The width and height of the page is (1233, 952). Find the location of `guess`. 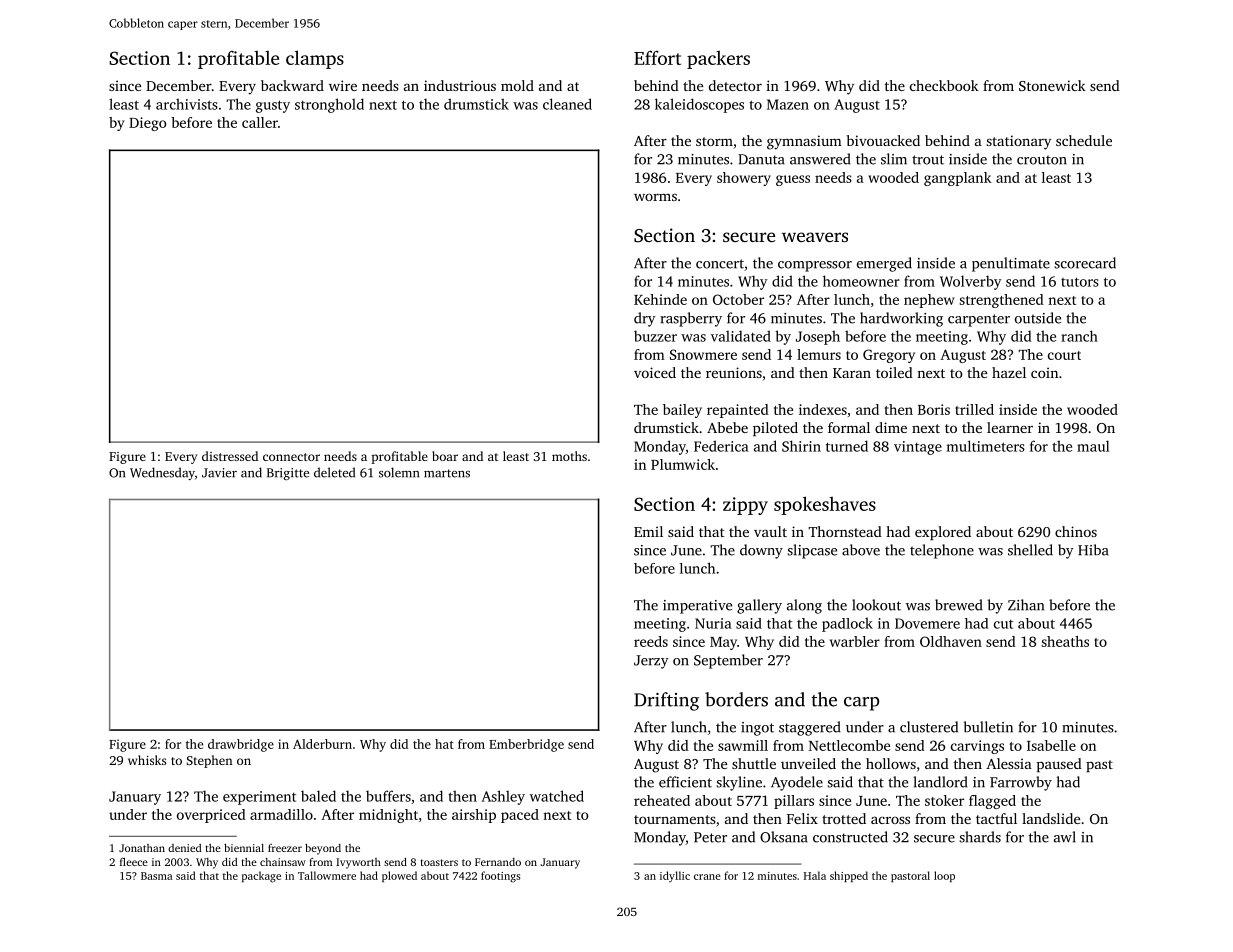

guess is located at coordinates (793, 180).
